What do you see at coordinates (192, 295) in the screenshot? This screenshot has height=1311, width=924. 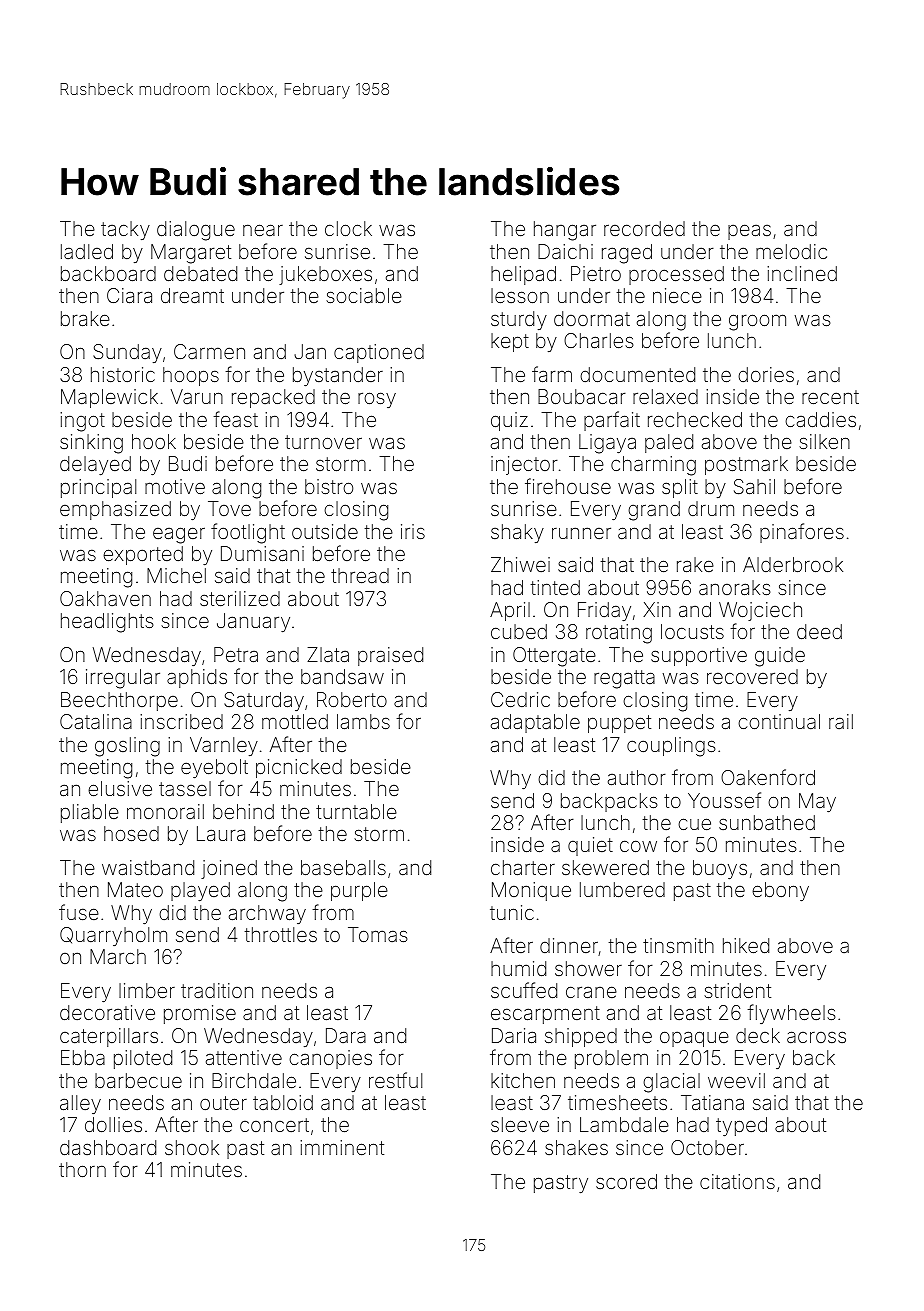 I see `dreamt` at bounding box center [192, 295].
